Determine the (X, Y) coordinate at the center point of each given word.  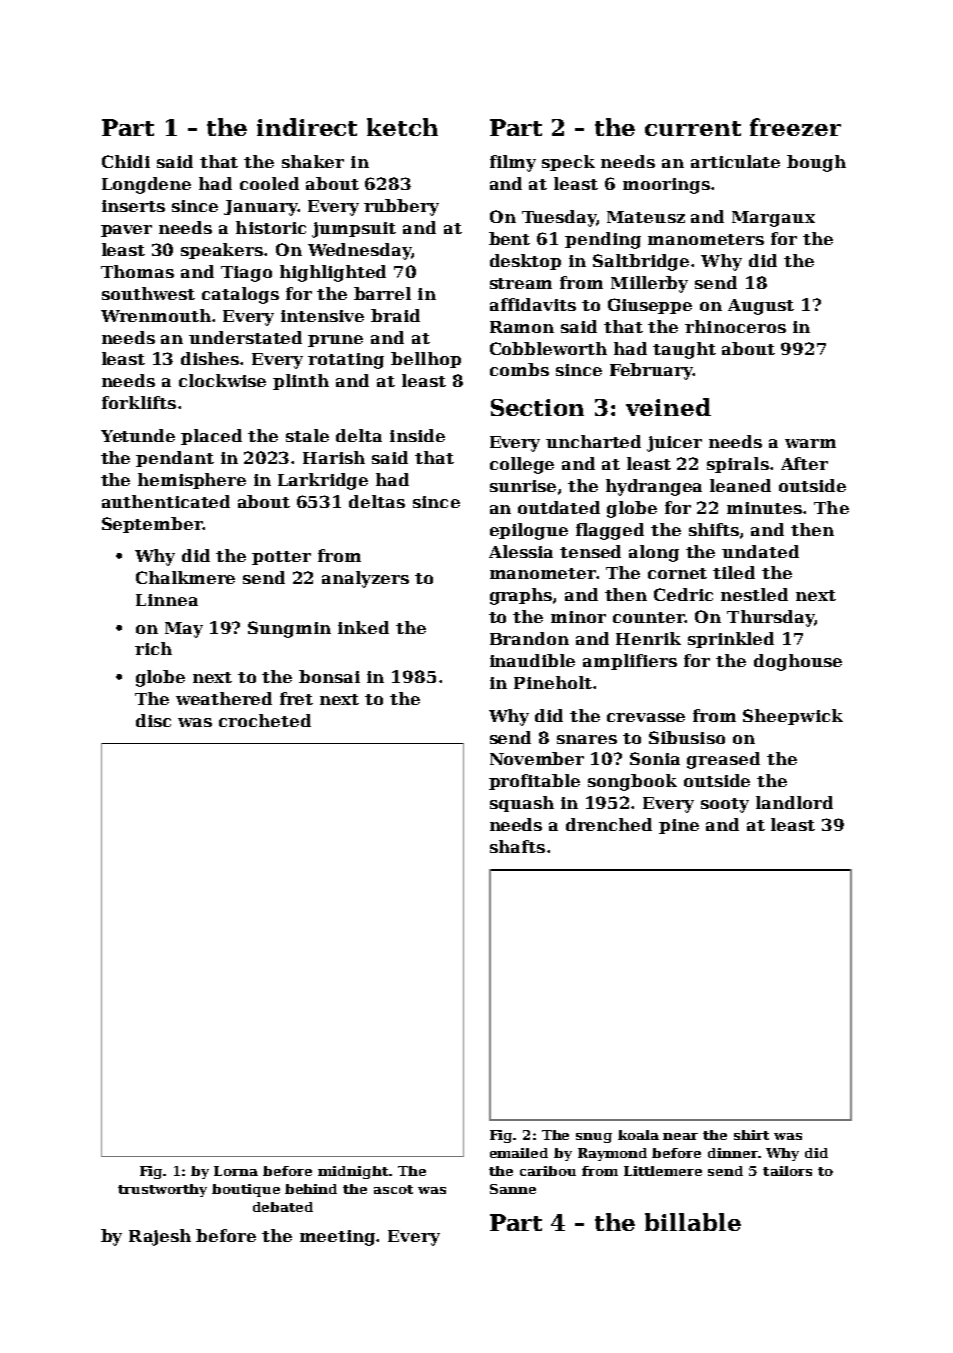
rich (153, 648)
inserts (133, 206)
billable (693, 1222)
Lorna (236, 1171)
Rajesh (160, 1237)
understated (245, 337)
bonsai (329, 676)
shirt (751, 1135)
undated (760, 551)
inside (417, 435)
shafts (517, 846)
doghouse (798, 662)
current (693, 128)
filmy (513, 163)
